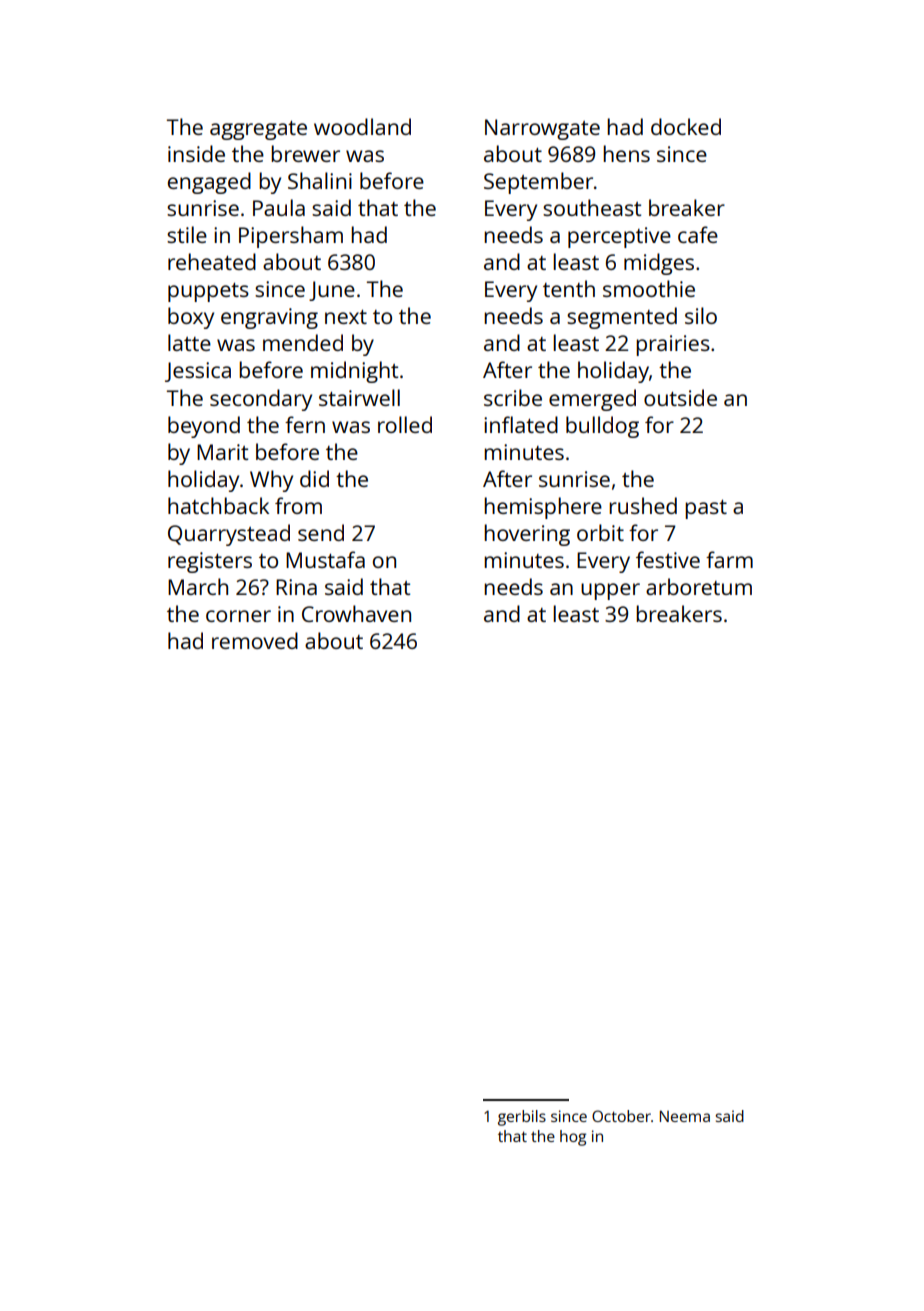 The height and width of the screenshot is (1311, 924). Describe the element at coordinates (522, 1118) in the screenshot. I see `gerbils` at that location.
